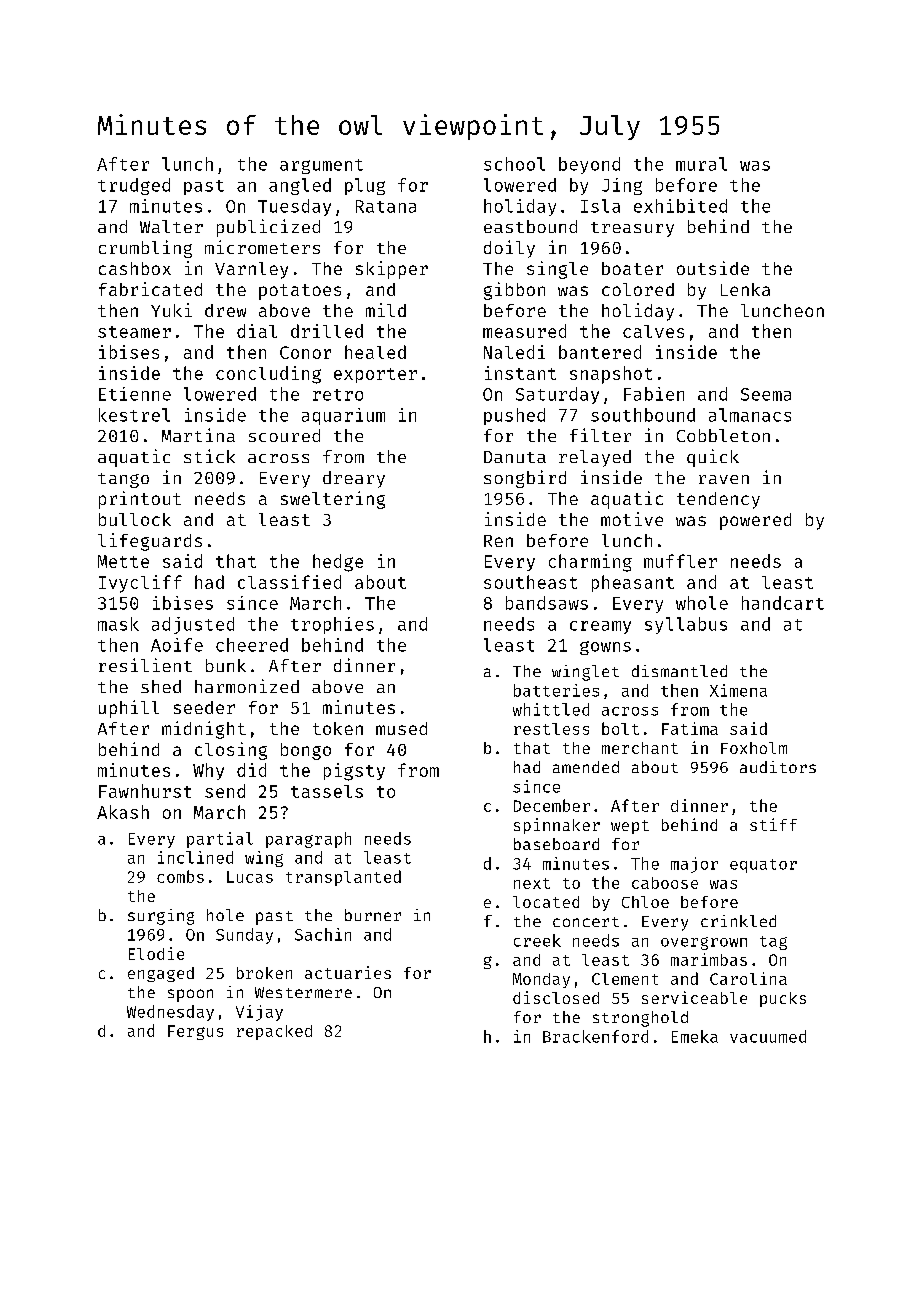 The image size is (924, 1308). I want to click on argument, so click(321, 166).
